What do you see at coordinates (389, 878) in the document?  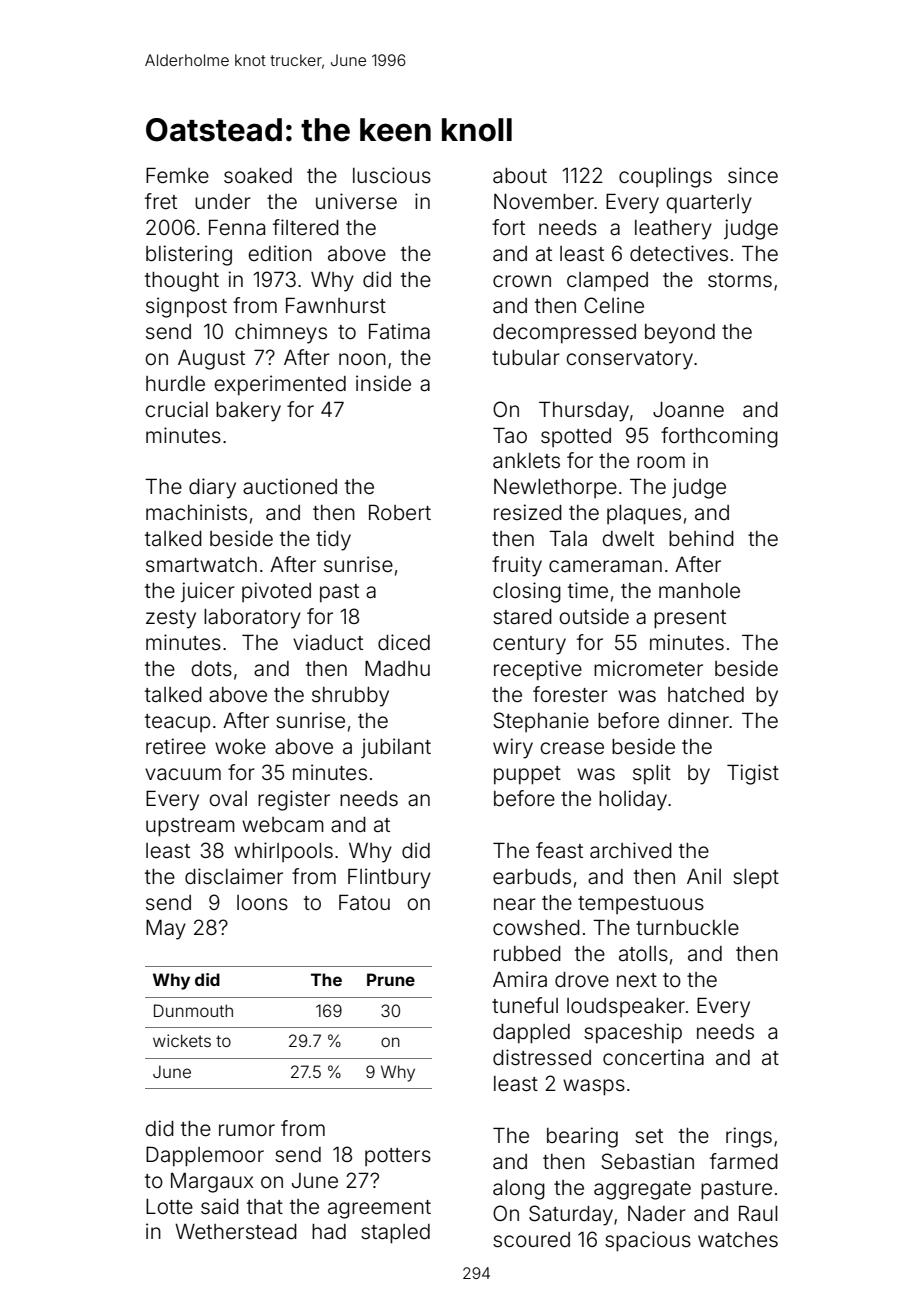 I see `Flintbury` at bounding box center [389, 878].
